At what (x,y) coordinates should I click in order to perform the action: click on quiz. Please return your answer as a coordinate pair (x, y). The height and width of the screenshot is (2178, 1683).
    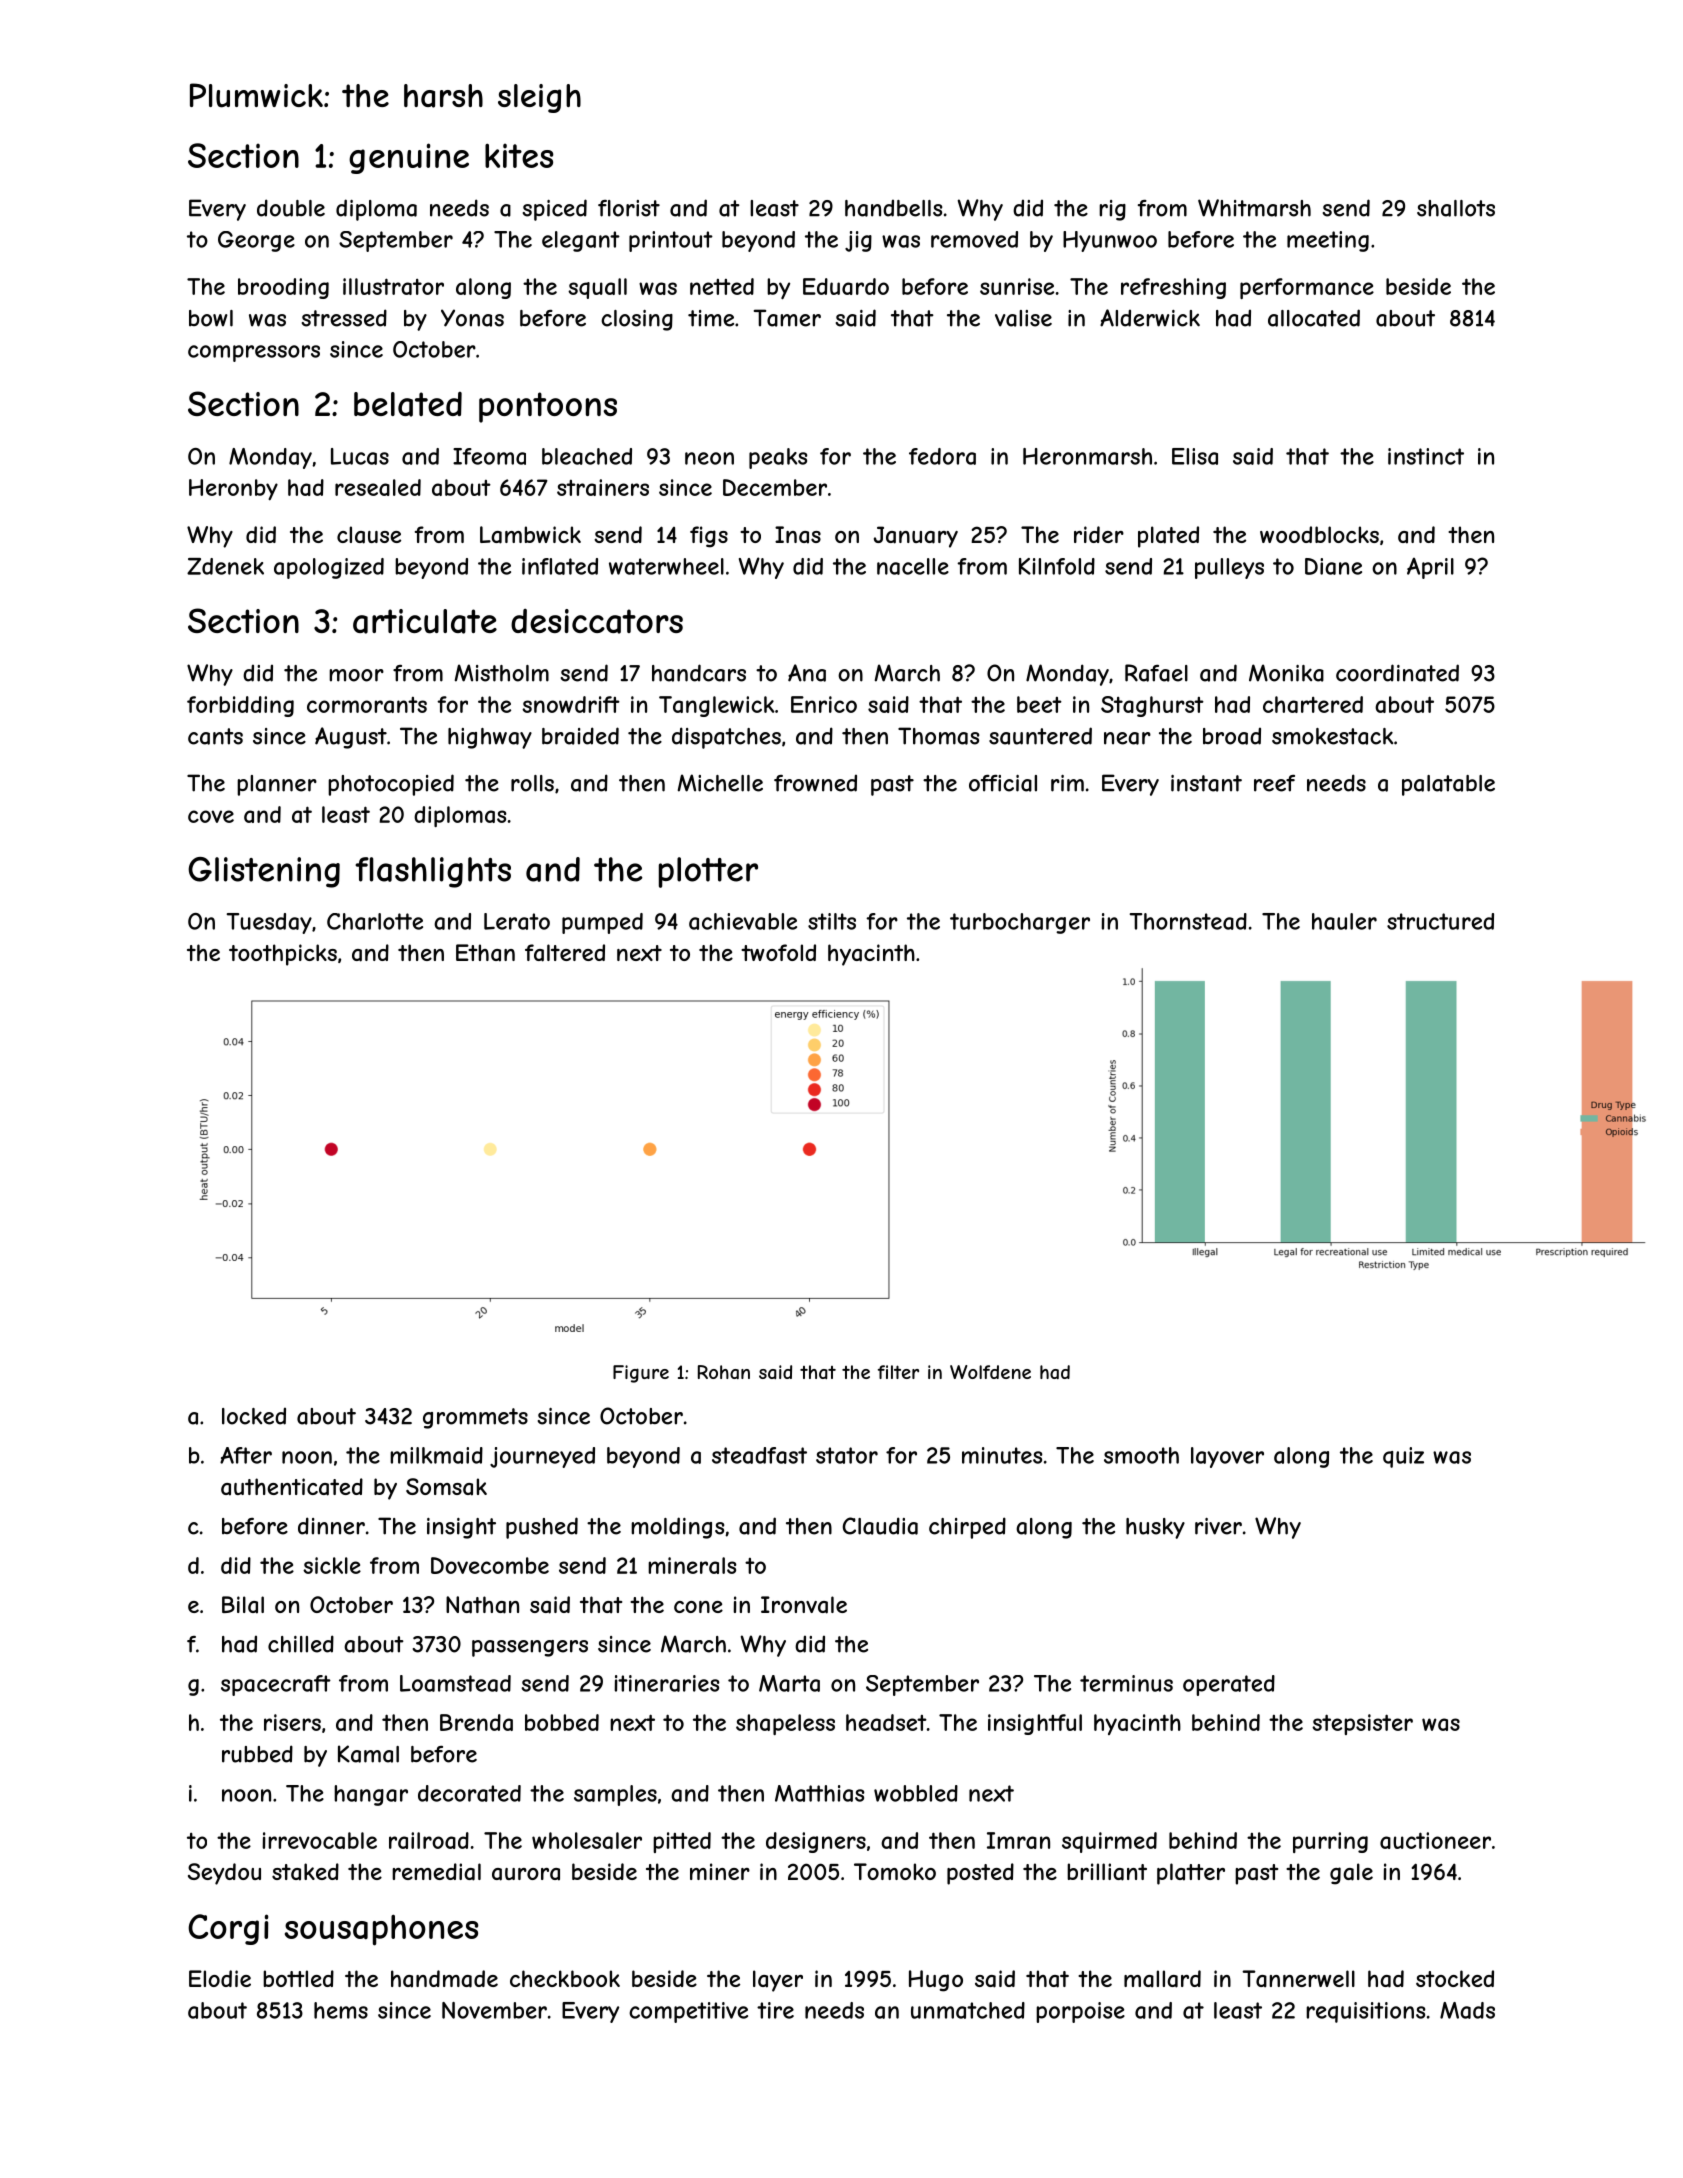
    Looking at the image, I should click on (1403, 1457).
